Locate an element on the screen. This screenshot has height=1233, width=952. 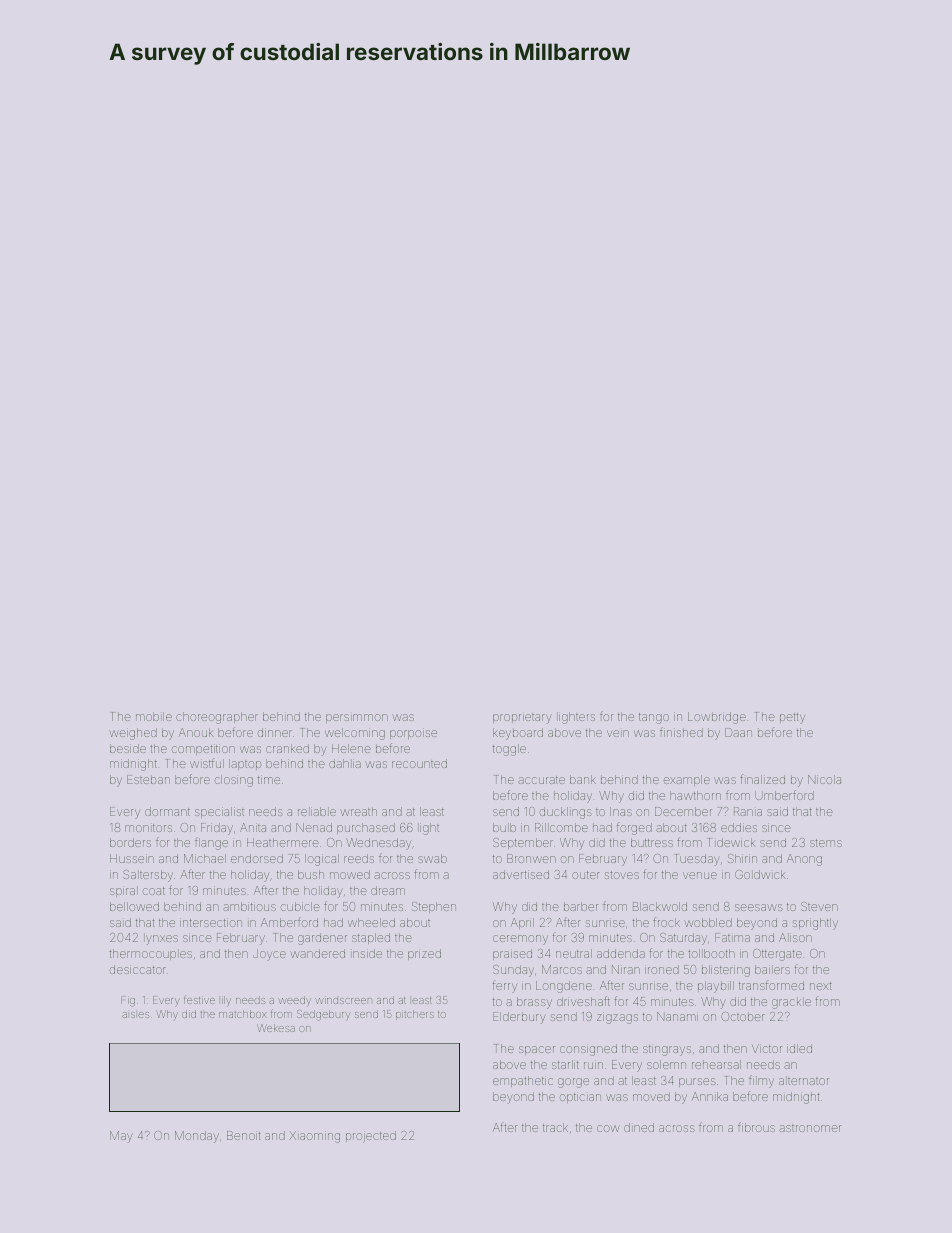
stingrays is located at coordinates (667, 1050).
